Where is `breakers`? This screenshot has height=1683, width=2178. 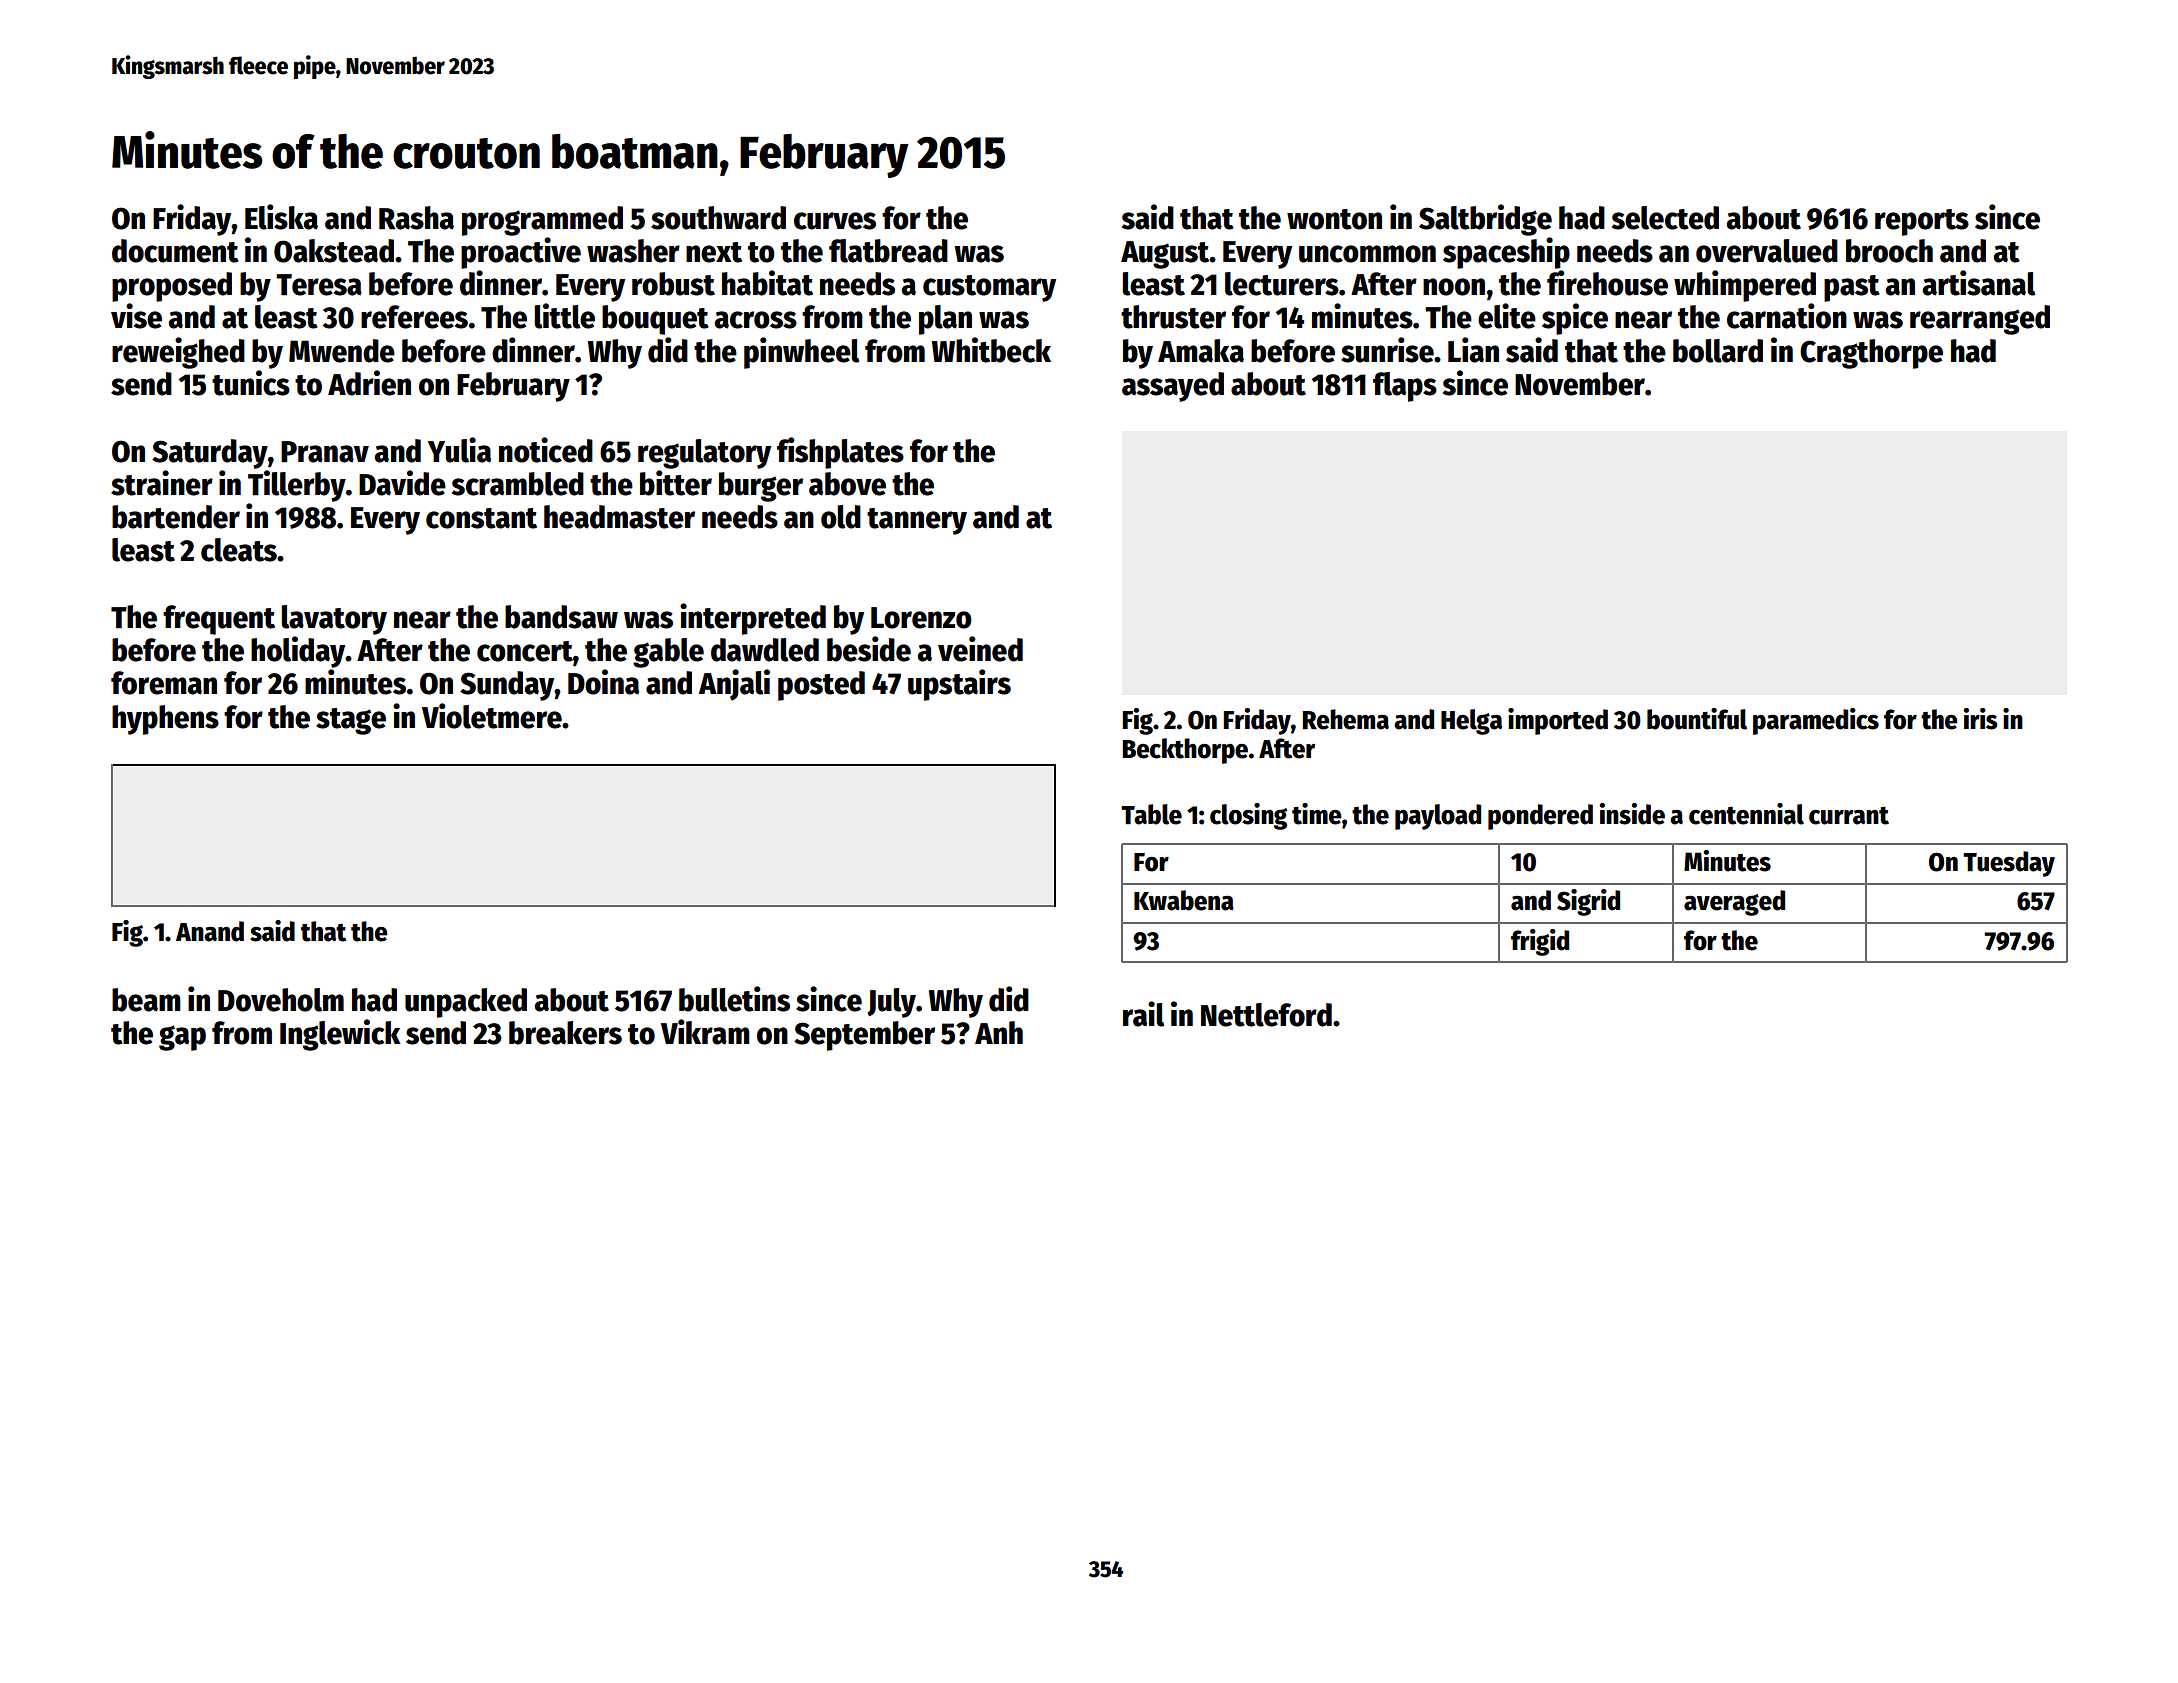 breakers is located at coordinates (565, 1033).
